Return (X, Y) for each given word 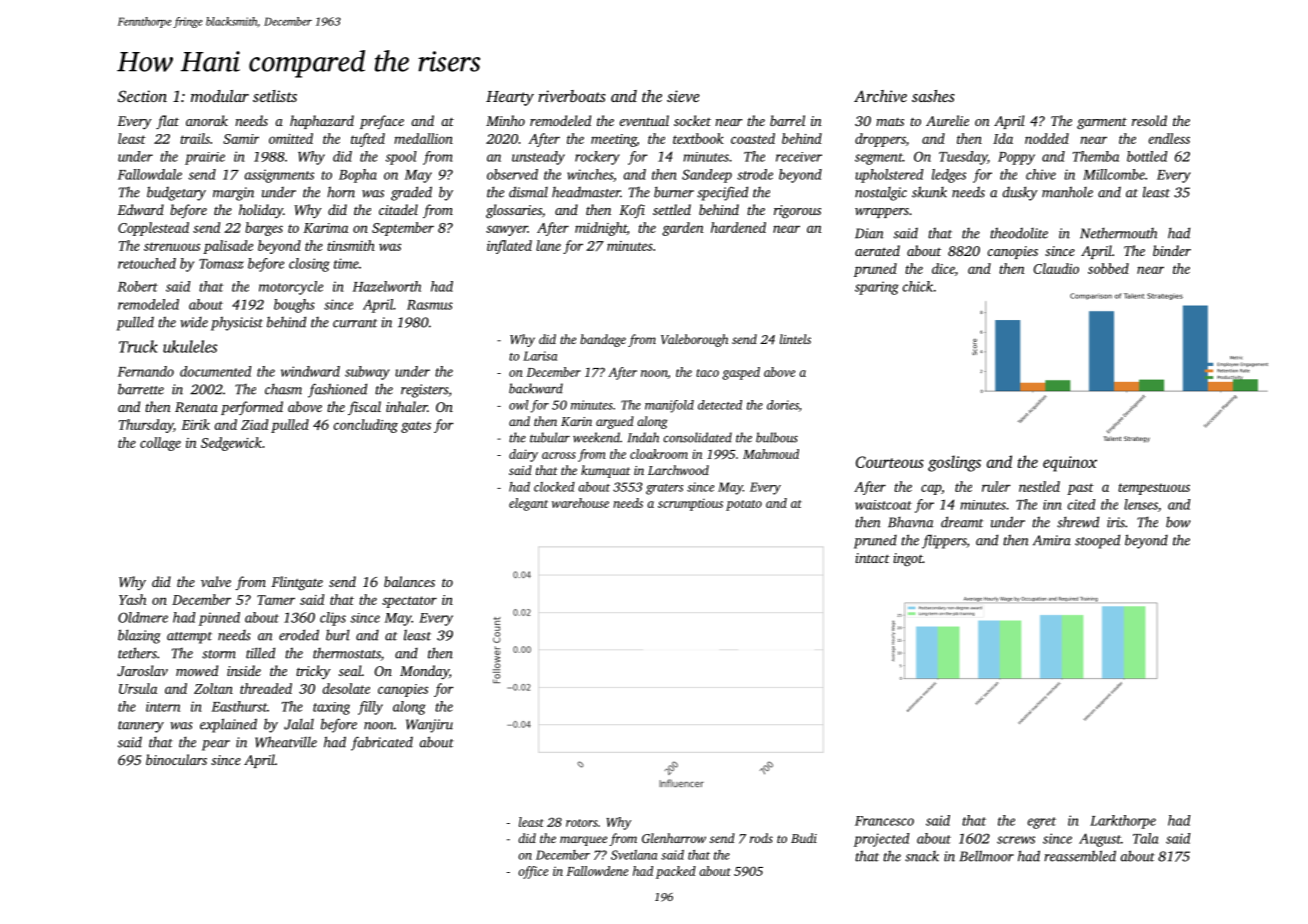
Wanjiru (429, 726)
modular (220, 96)
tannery (141, 727)
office (533, 872)
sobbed (1108, 268)
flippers (944, 541)
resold (1149, 120)
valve (216, 581)
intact (872, 558)
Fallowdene (597, 871)
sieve (683, 96)
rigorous (797, 212)
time (346, 263)
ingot (908, 560)
